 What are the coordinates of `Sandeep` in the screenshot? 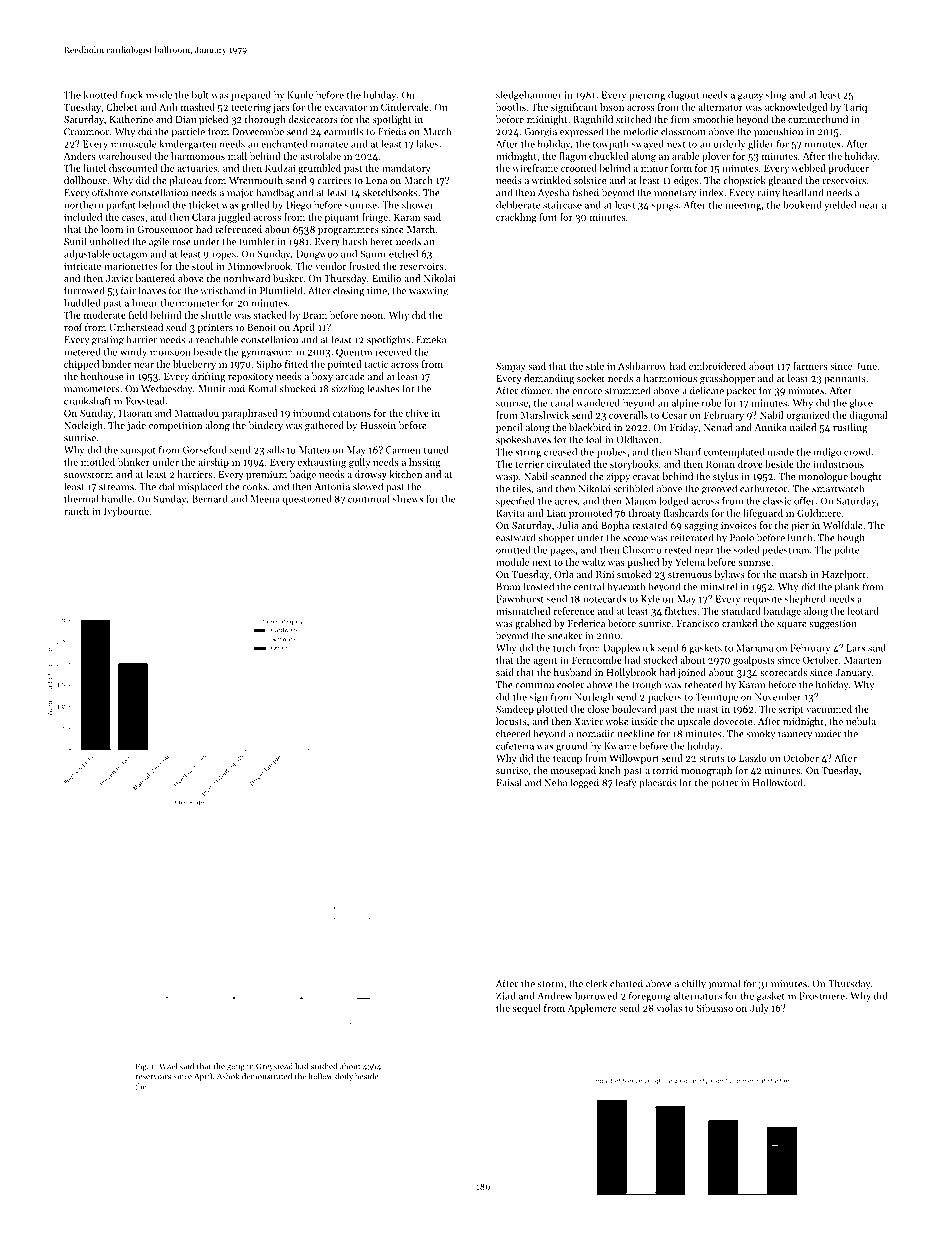 It's located at (515, 710).
